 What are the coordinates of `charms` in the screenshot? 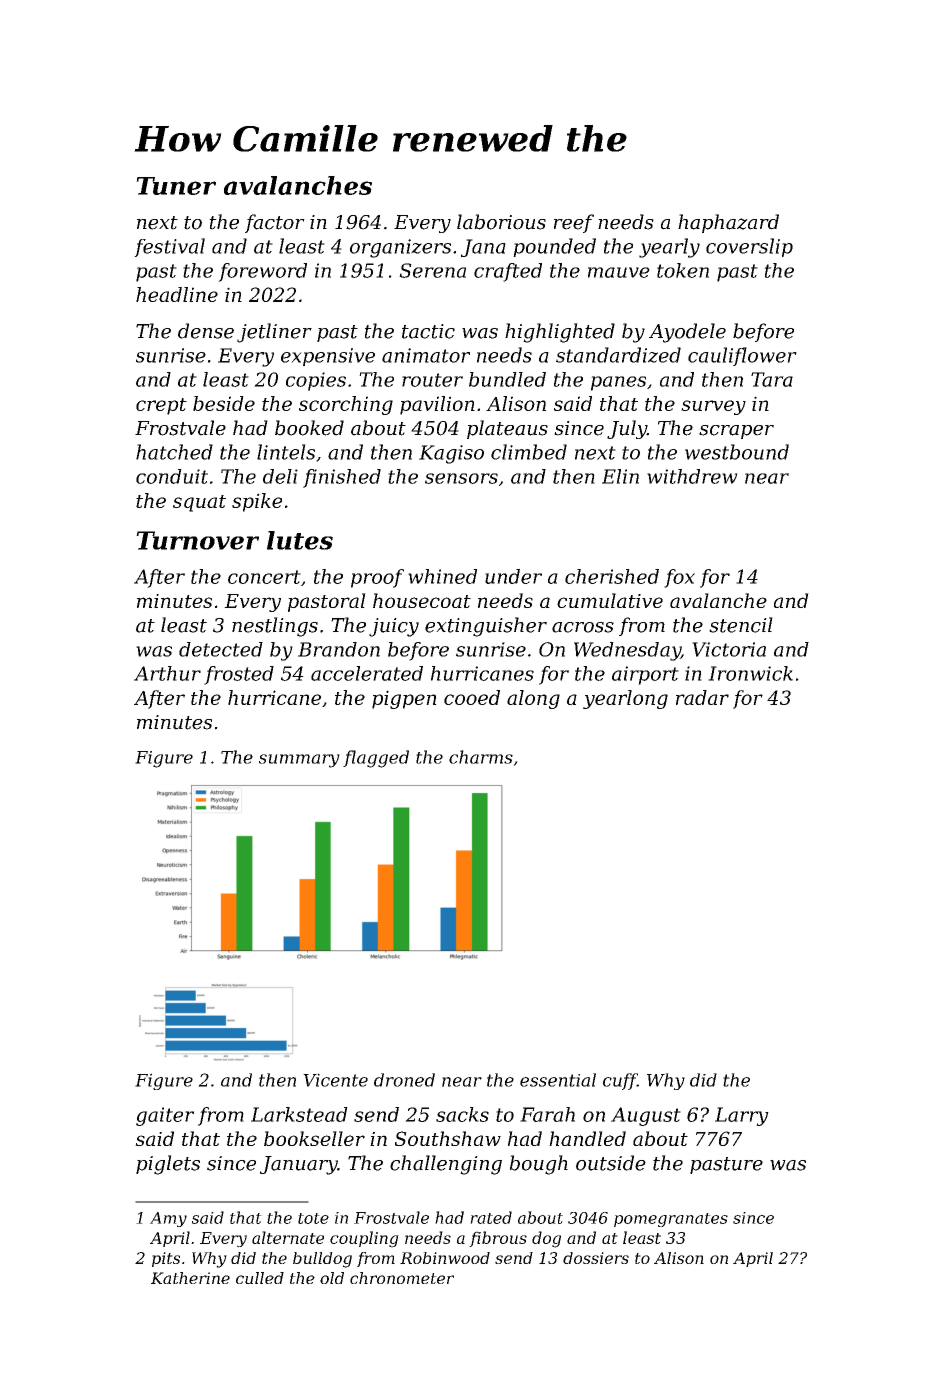 It's located at (481, 757).
